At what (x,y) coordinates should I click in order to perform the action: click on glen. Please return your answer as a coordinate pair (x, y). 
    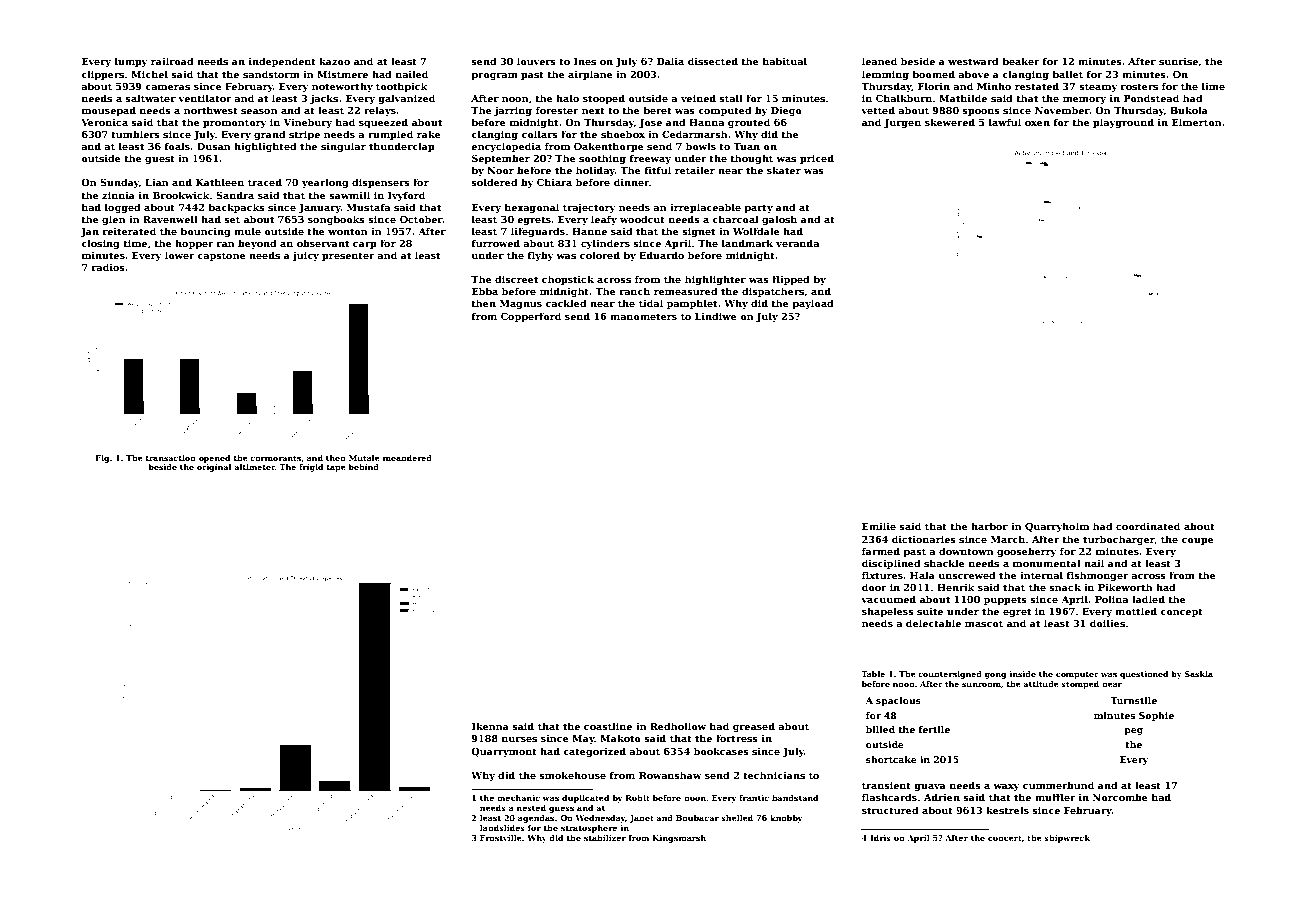
    Looking at the image, I should click on (114, 220).
